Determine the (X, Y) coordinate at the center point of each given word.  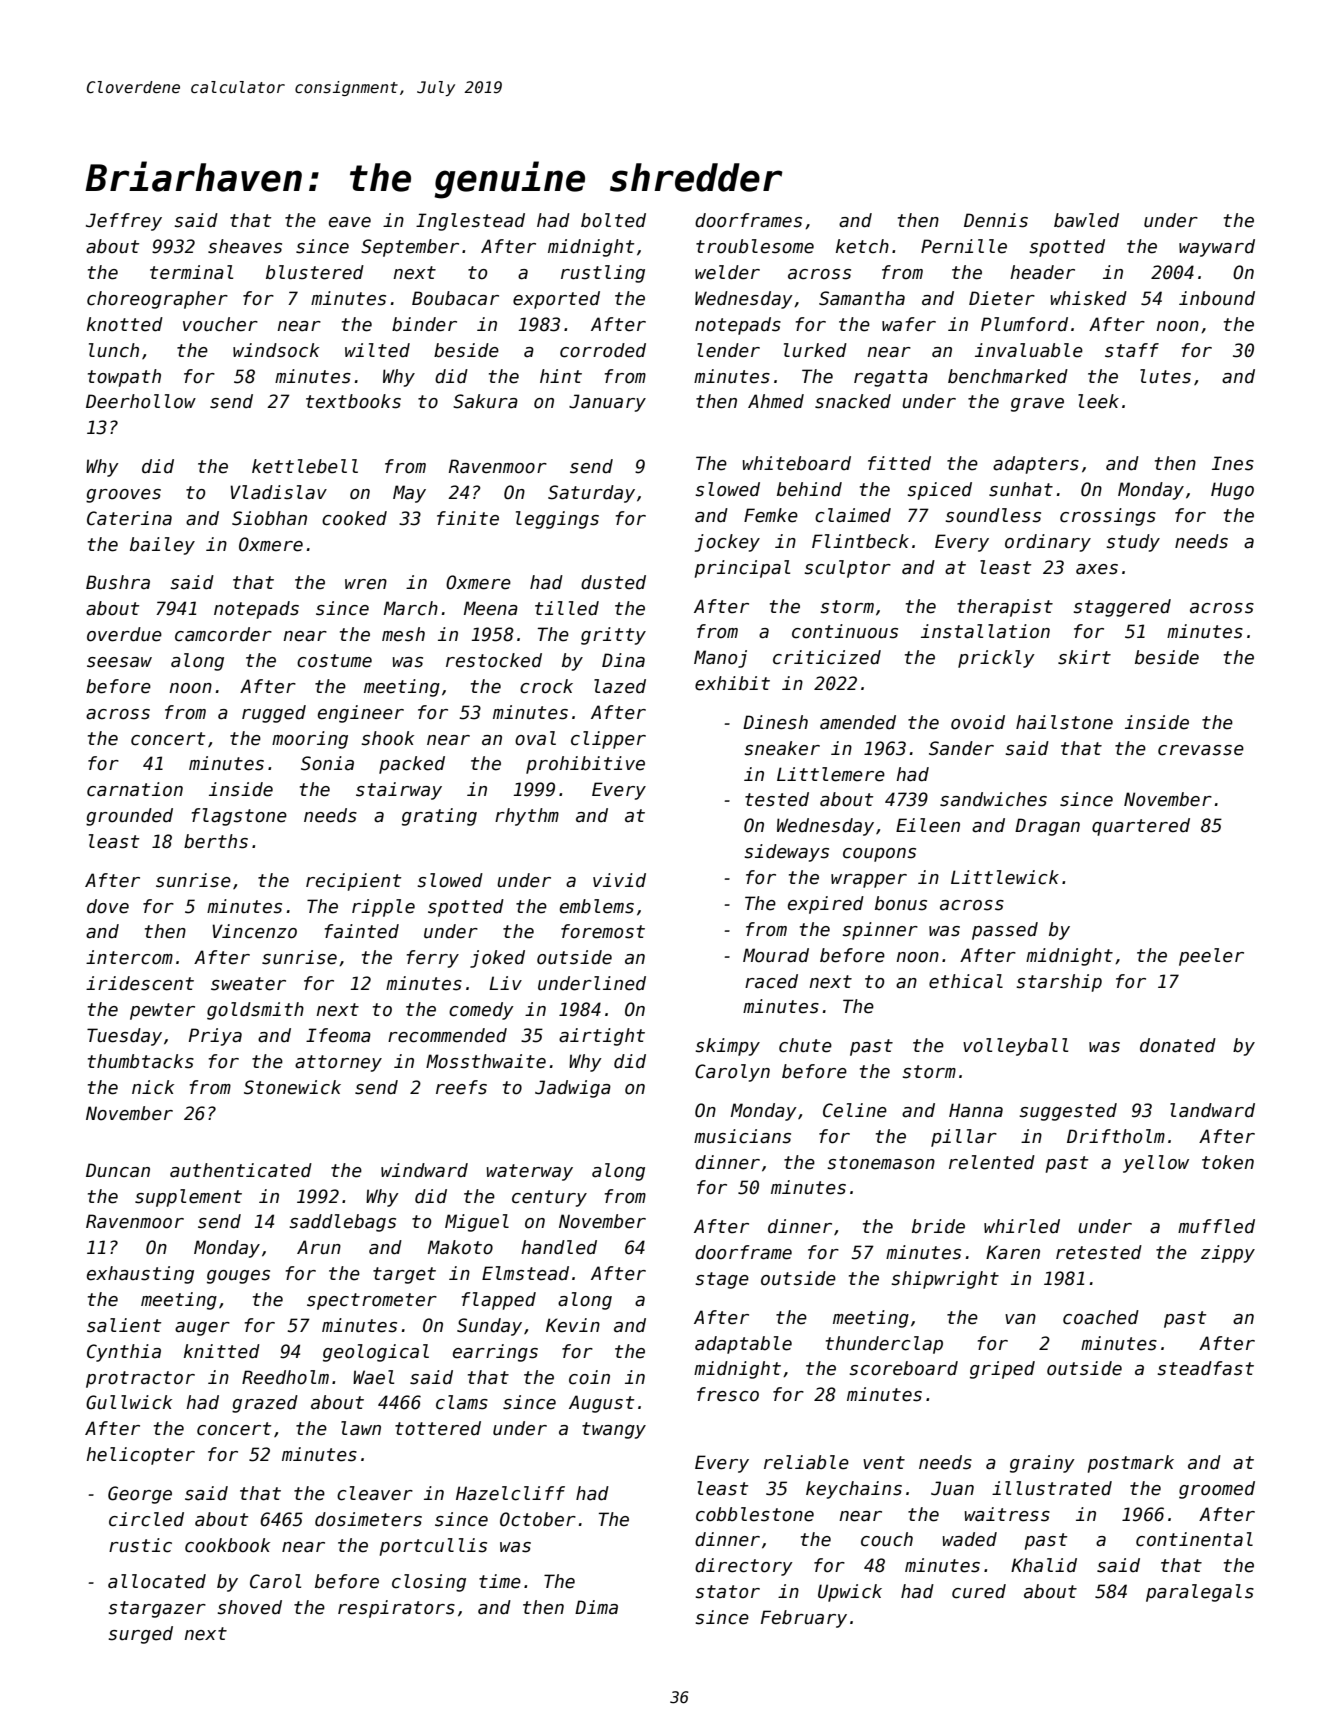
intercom (129, 957)
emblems (597, 906)
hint (561, 376)
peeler (1211, 957)
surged (140, 1635)
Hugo (1232, 491)
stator (727, 1592)
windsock (276, 350)
